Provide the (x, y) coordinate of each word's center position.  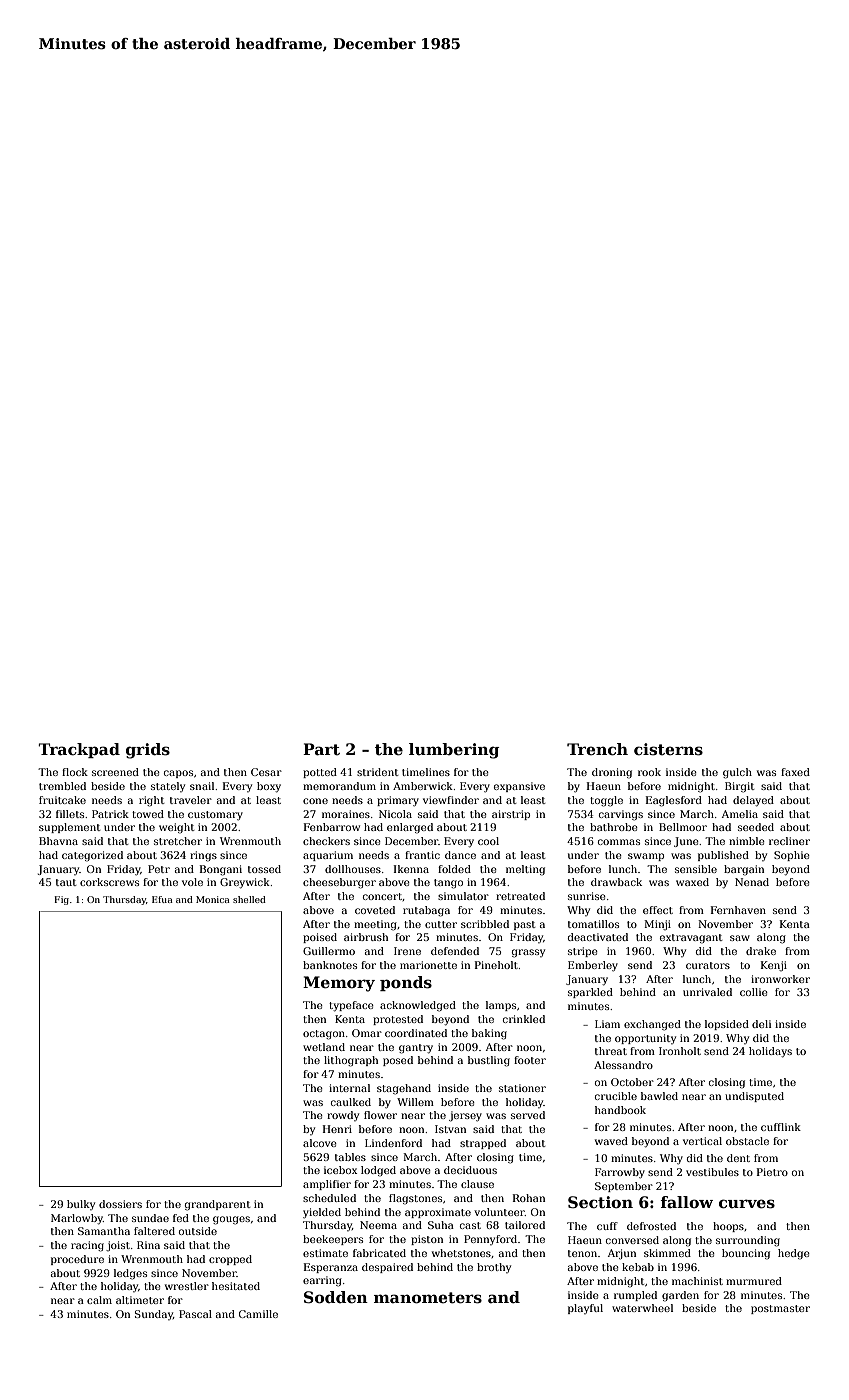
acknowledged (418, 1006)
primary (398, 801)
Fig (61, 900)
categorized (92, 856)
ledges (130, 1274)
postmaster (780, 1309)
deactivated (598, 937)
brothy (494, 1268)
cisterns (668, 749)
